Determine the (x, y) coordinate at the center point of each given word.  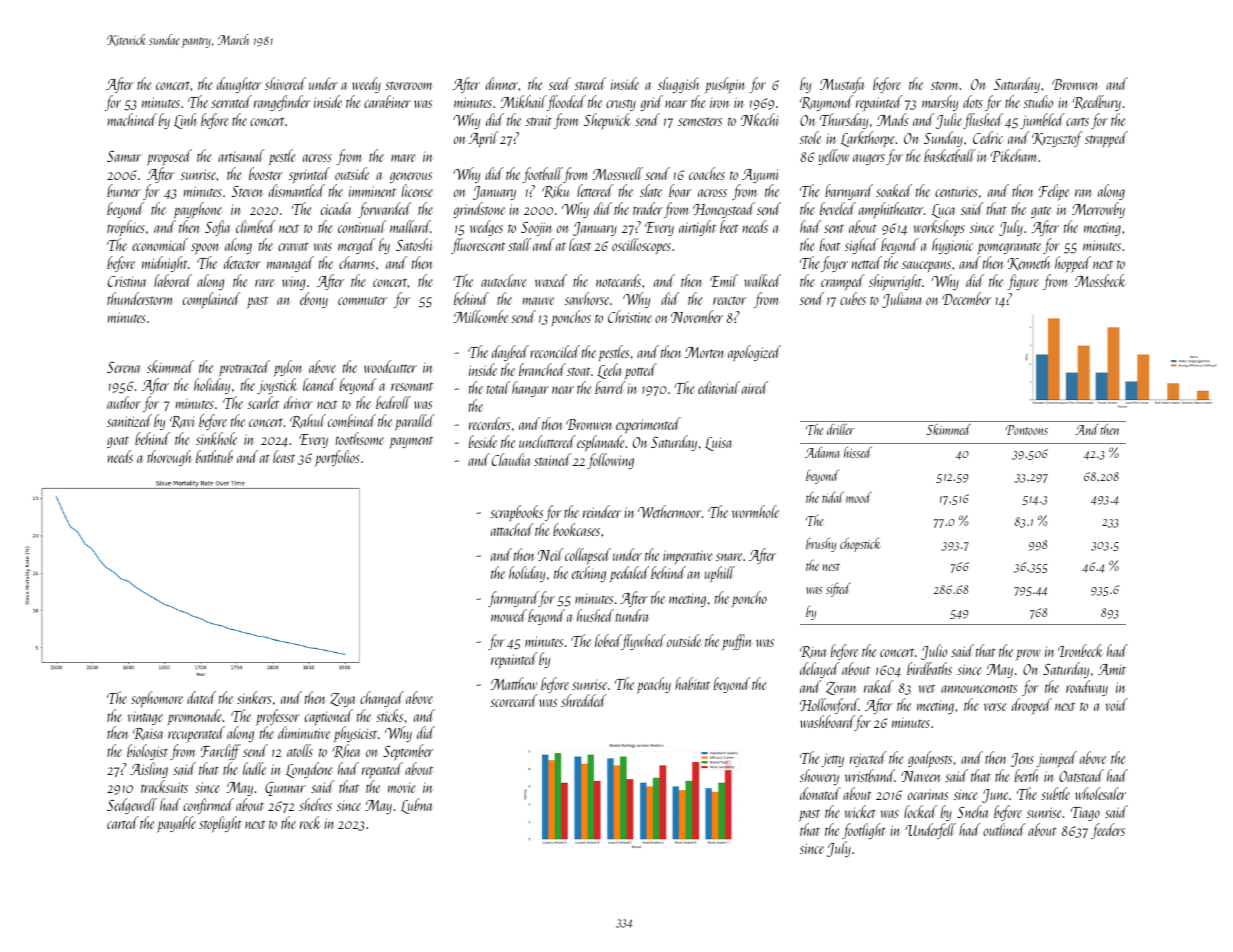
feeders (1108, 831)
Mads (892, 119)
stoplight (220, 824)
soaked (894, 190)
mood (859, 497)
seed (560, 83)
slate (651, 190)
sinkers (254, 697)
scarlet (263, 402)
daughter (239, 85)
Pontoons (1026, 430)
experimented (648, 425)
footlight (864, 831)
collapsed (588, 556)
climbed (256, 226)
